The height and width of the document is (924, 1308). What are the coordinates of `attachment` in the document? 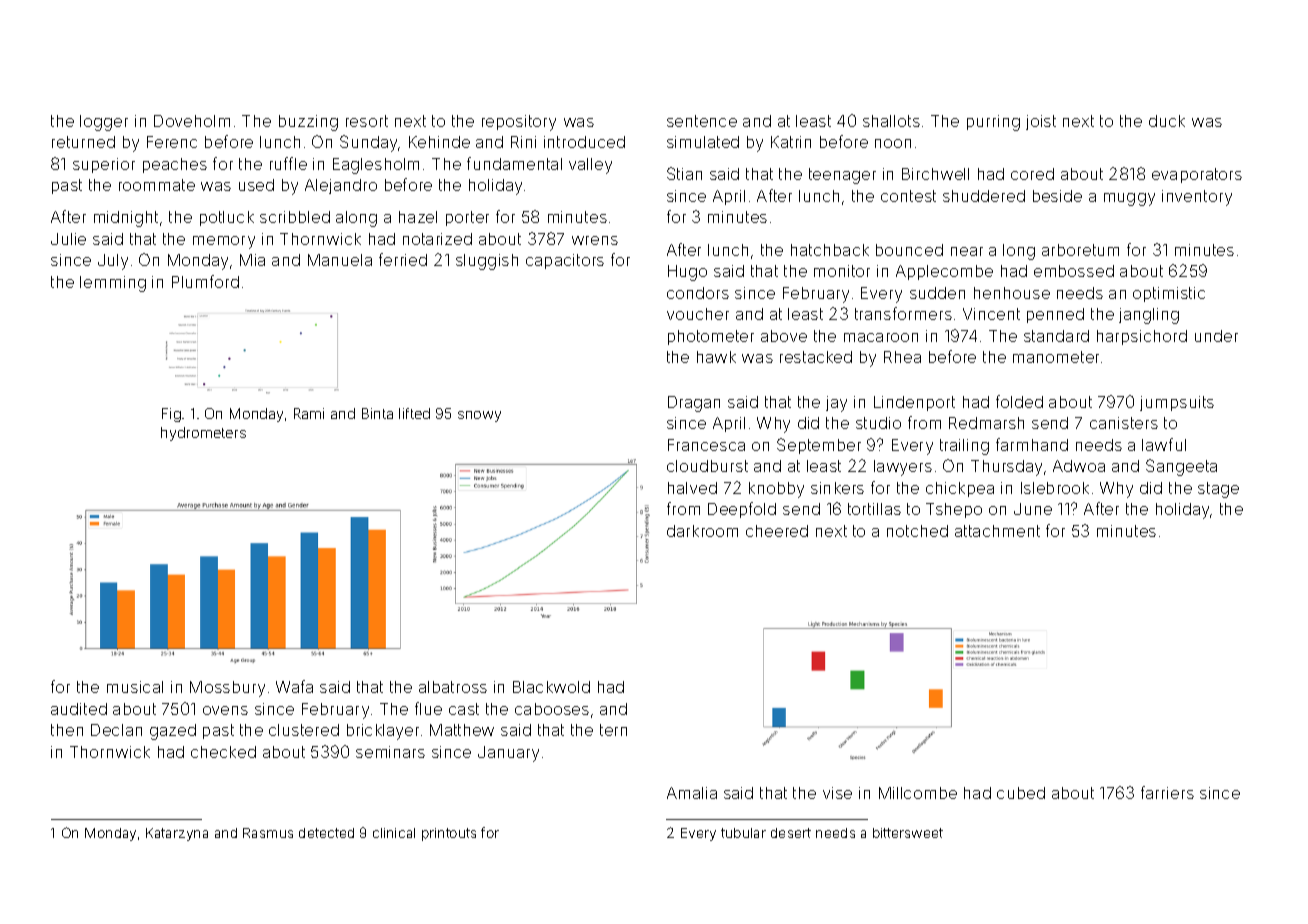 It's located at (997, 531).
